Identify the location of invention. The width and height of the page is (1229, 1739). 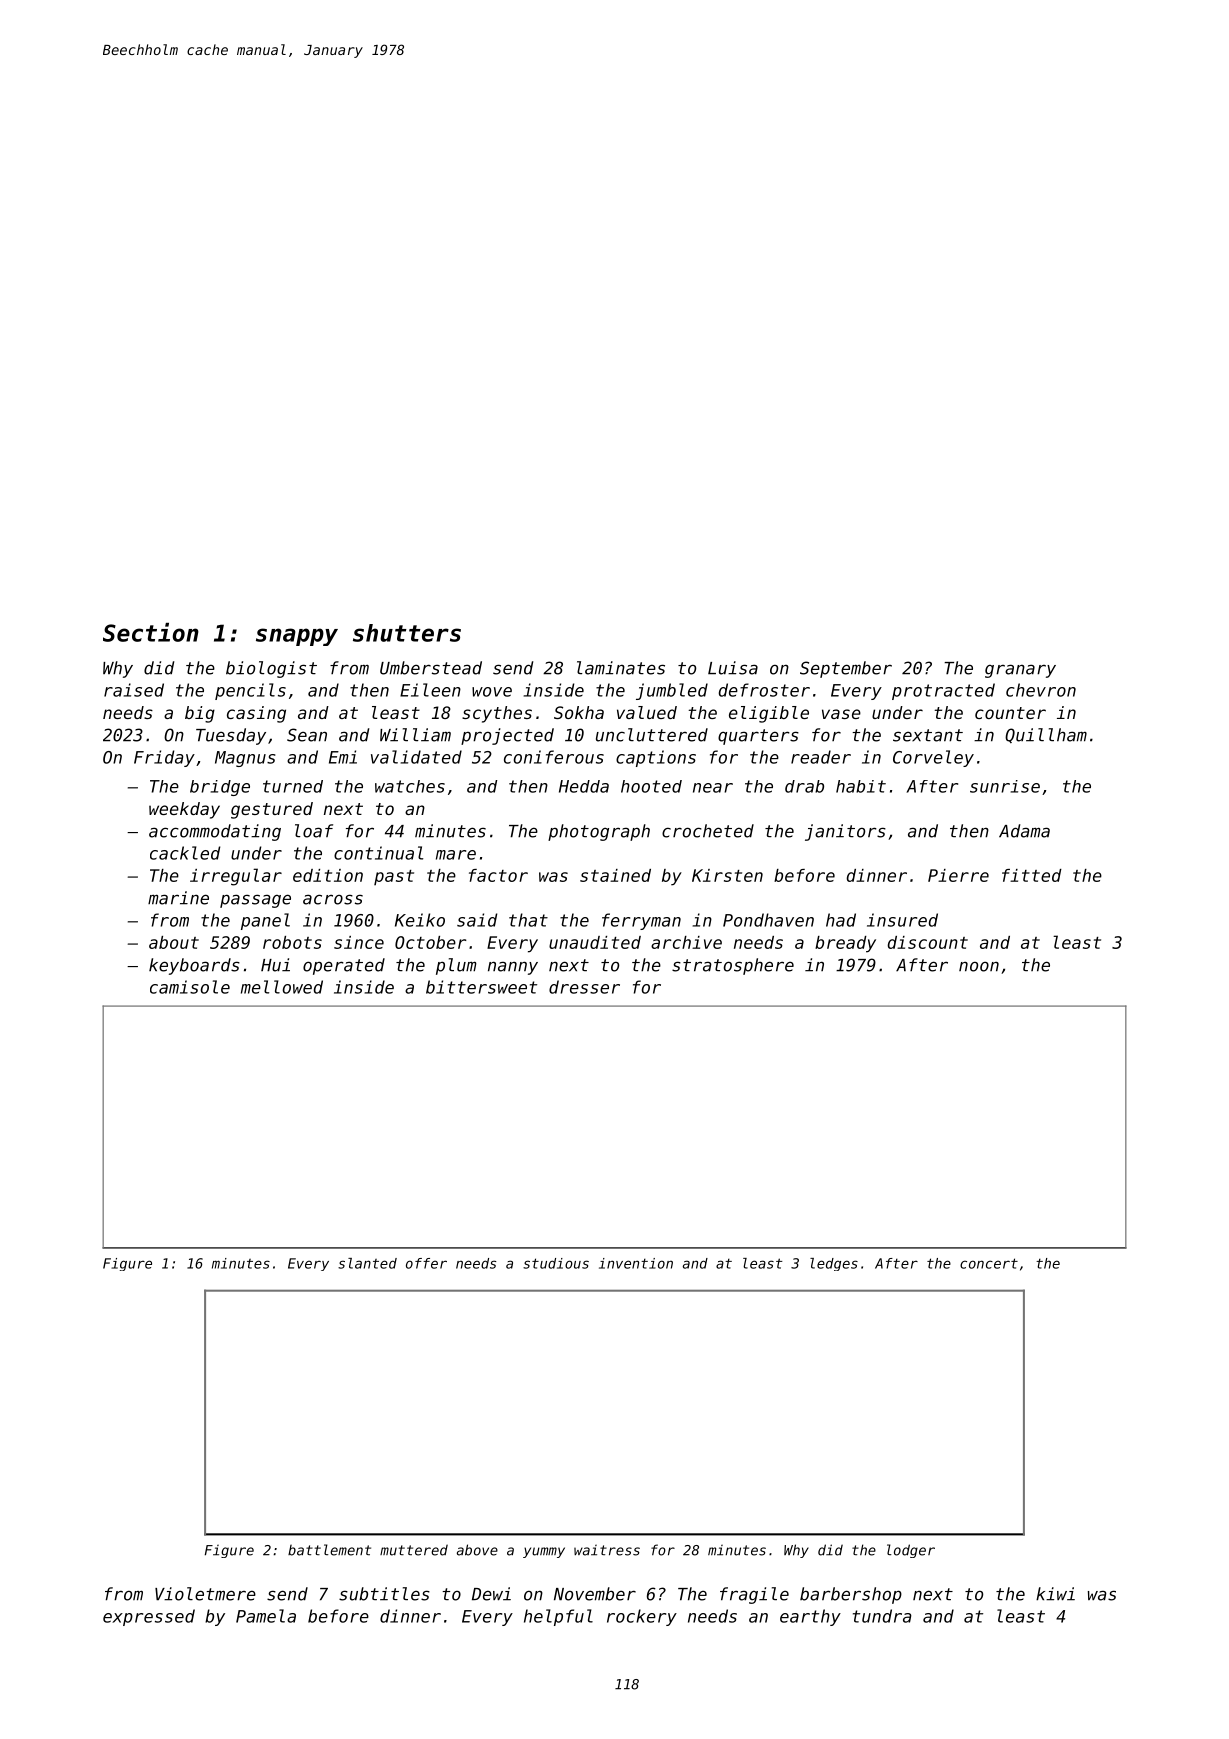
(636, 1263).
